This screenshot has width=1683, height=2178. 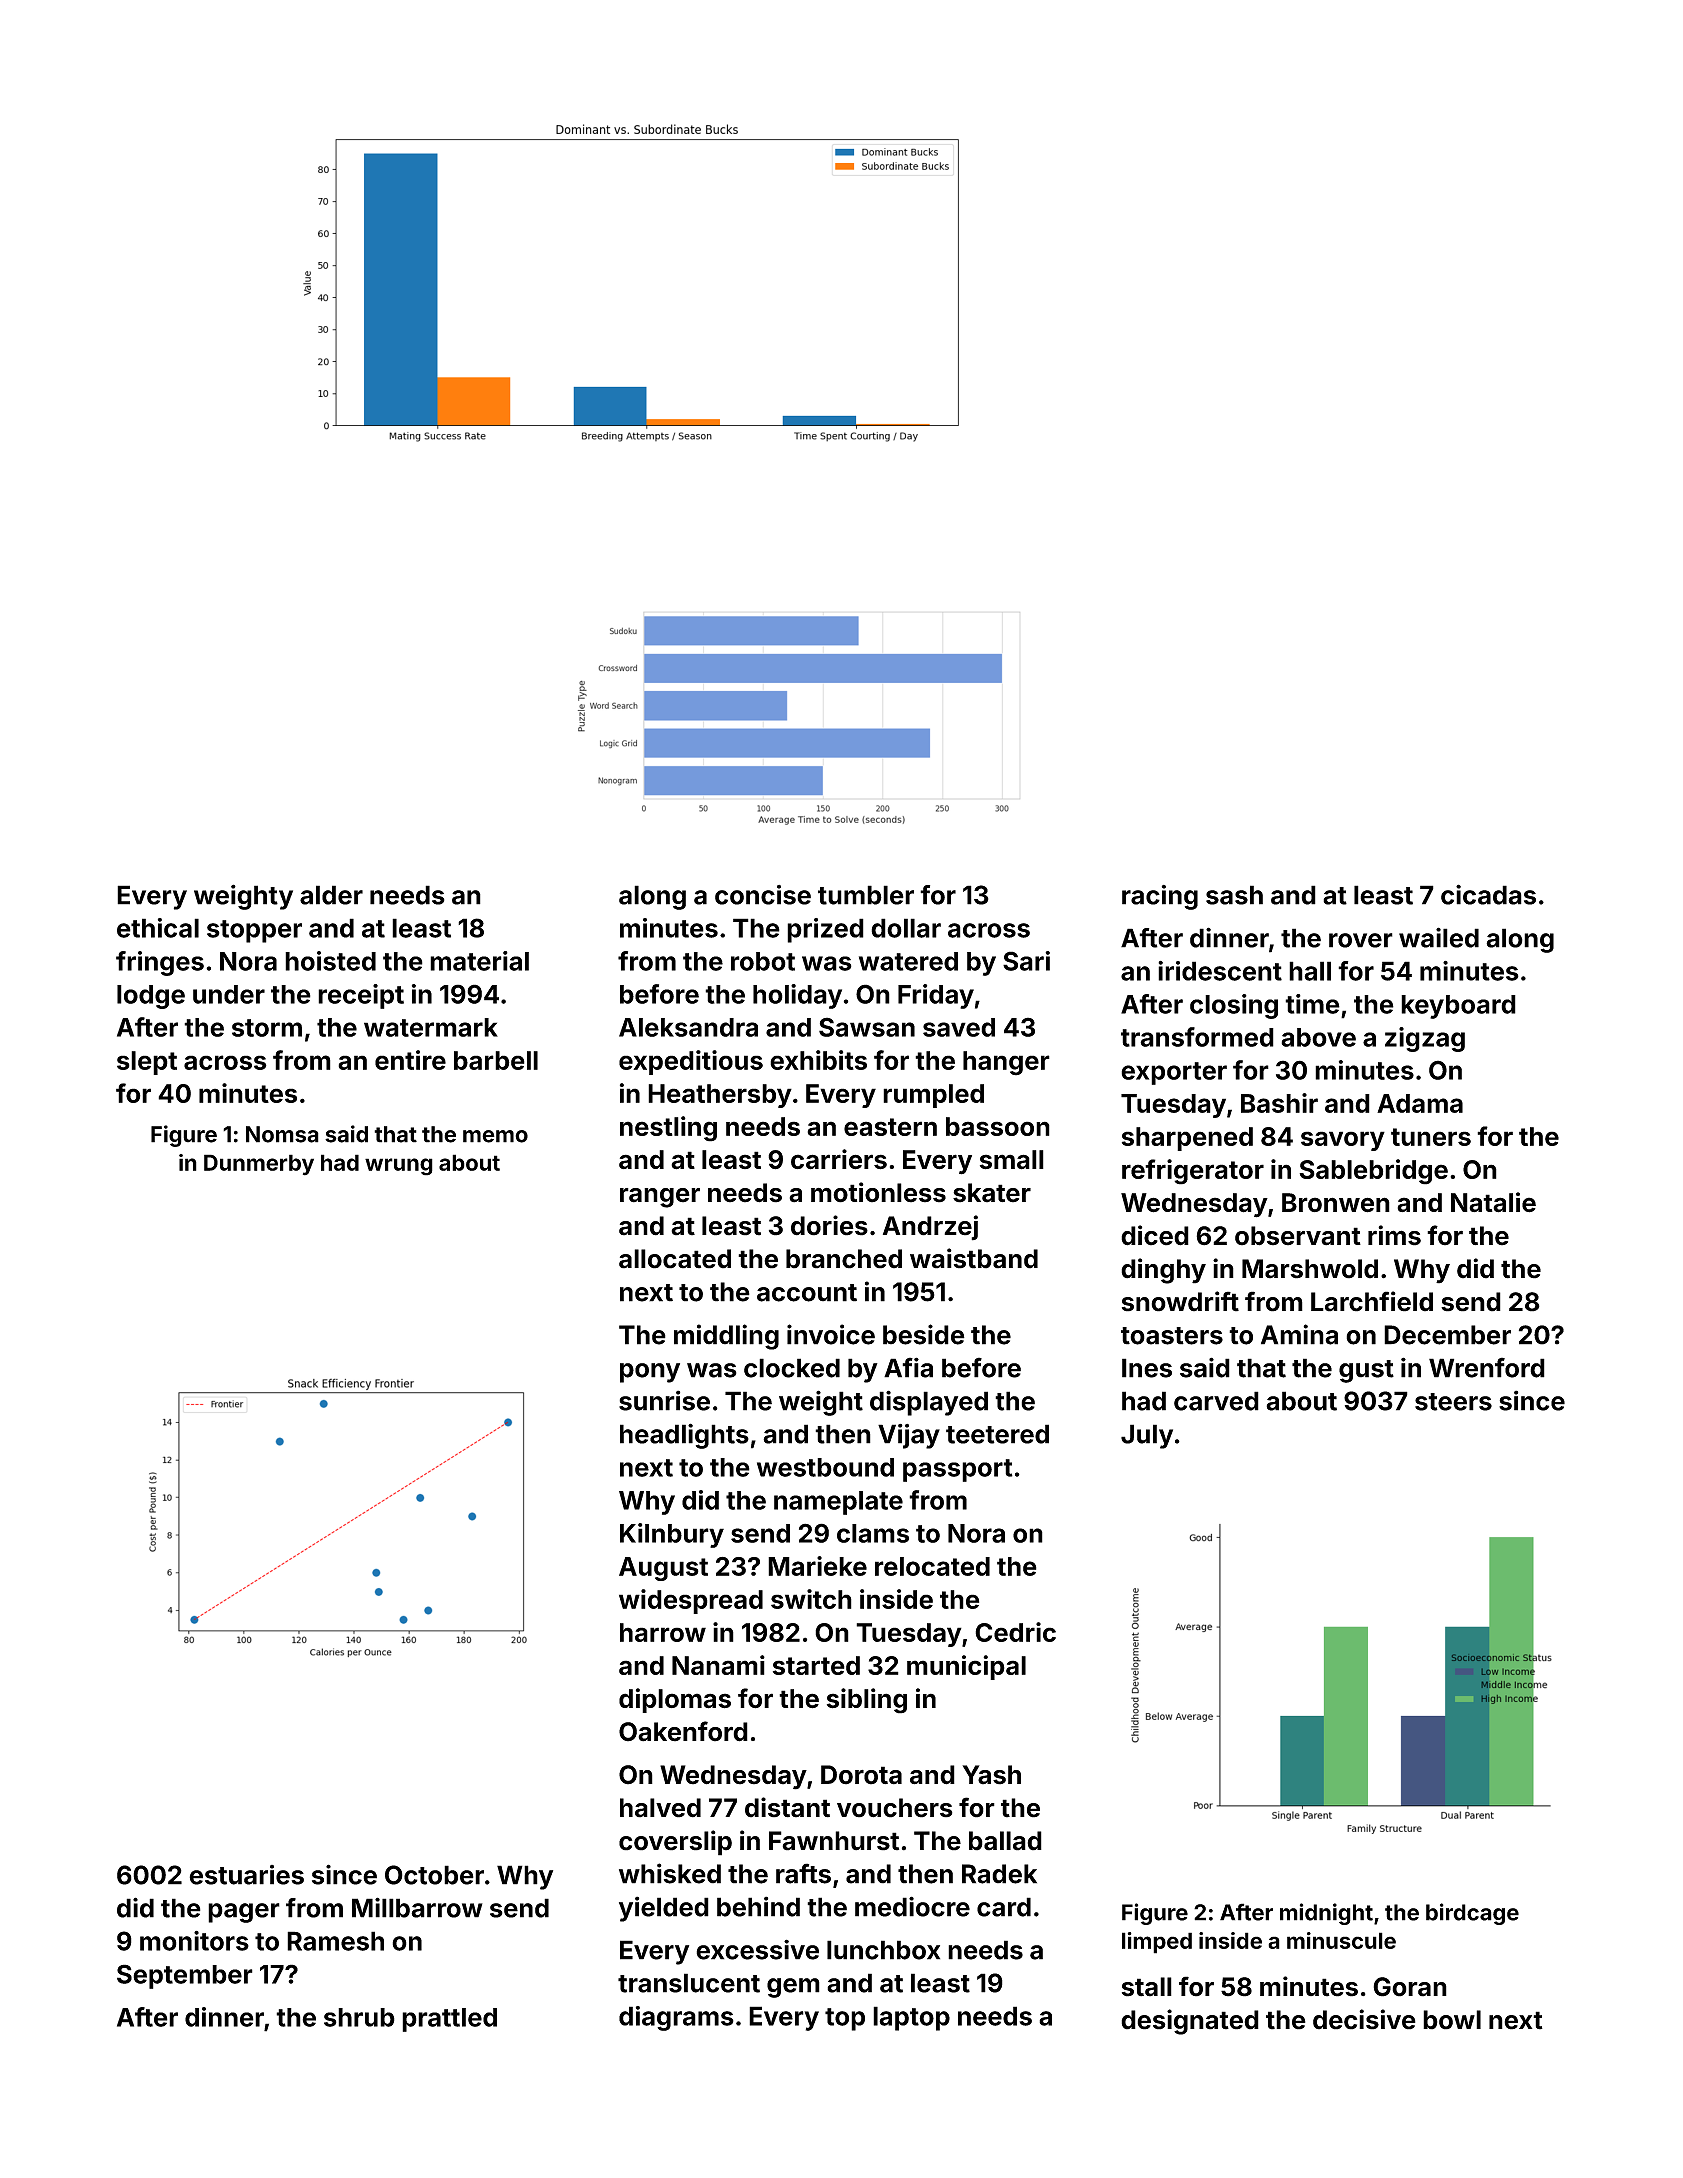 I want to click on Kilnbury, so click(x=672, y=1535).
